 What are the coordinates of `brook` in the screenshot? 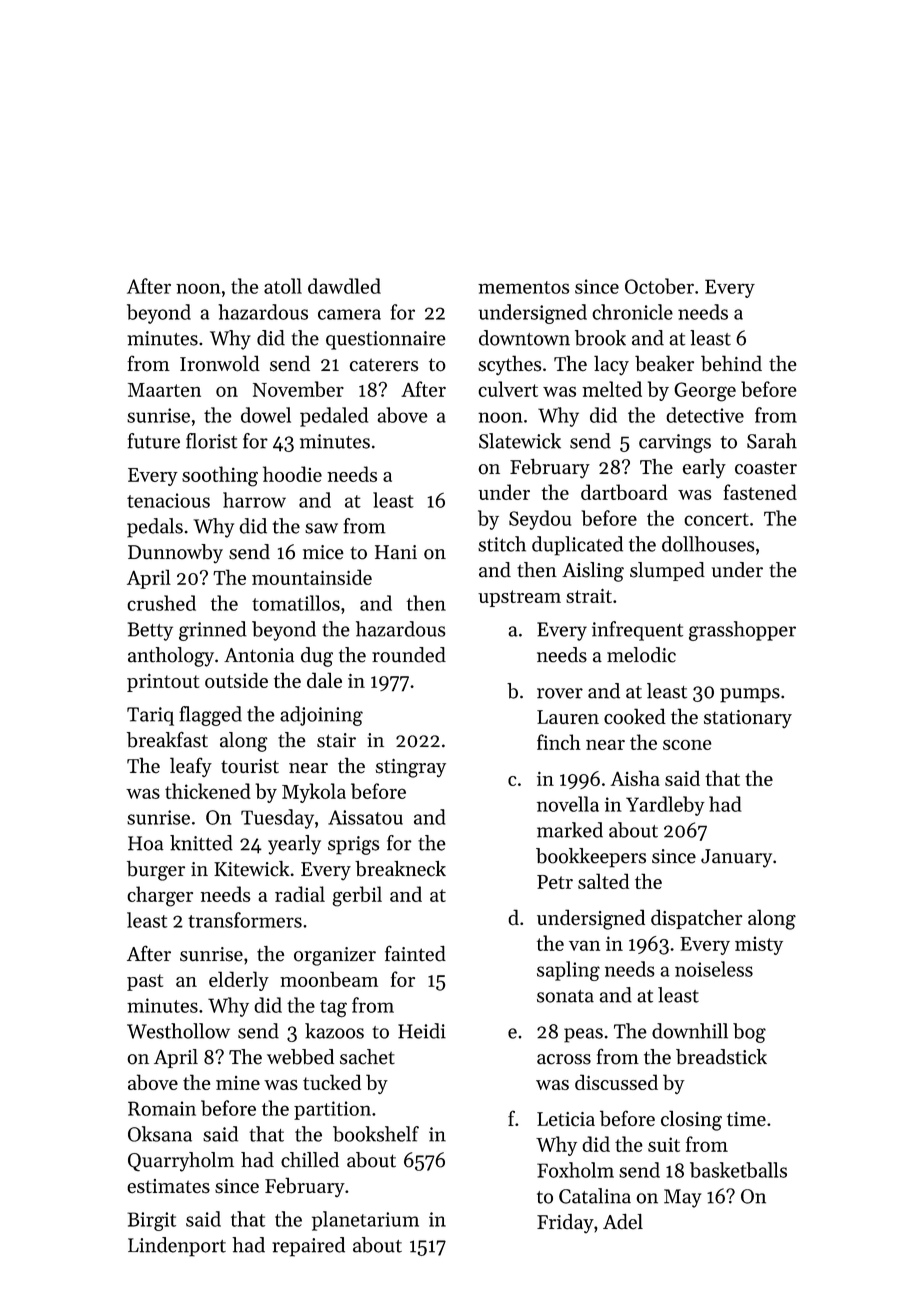 It's located at (600, 338).
